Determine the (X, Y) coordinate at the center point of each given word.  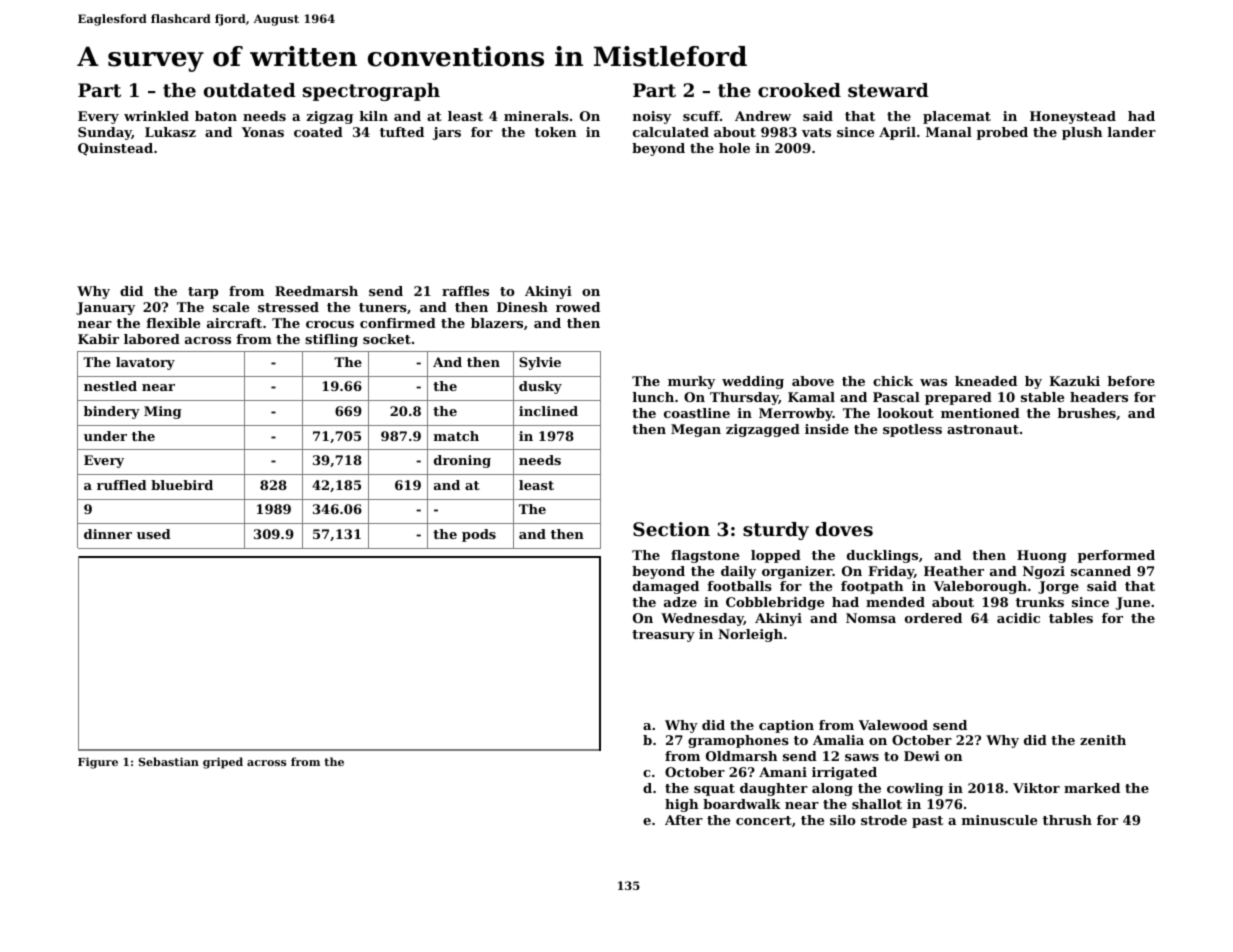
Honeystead (1073, 117)
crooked (799, 90)
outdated (250, 90)
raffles (465, 291)
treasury (663, 636)
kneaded (986, 381)
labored (152, 339)
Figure (98, 763)
